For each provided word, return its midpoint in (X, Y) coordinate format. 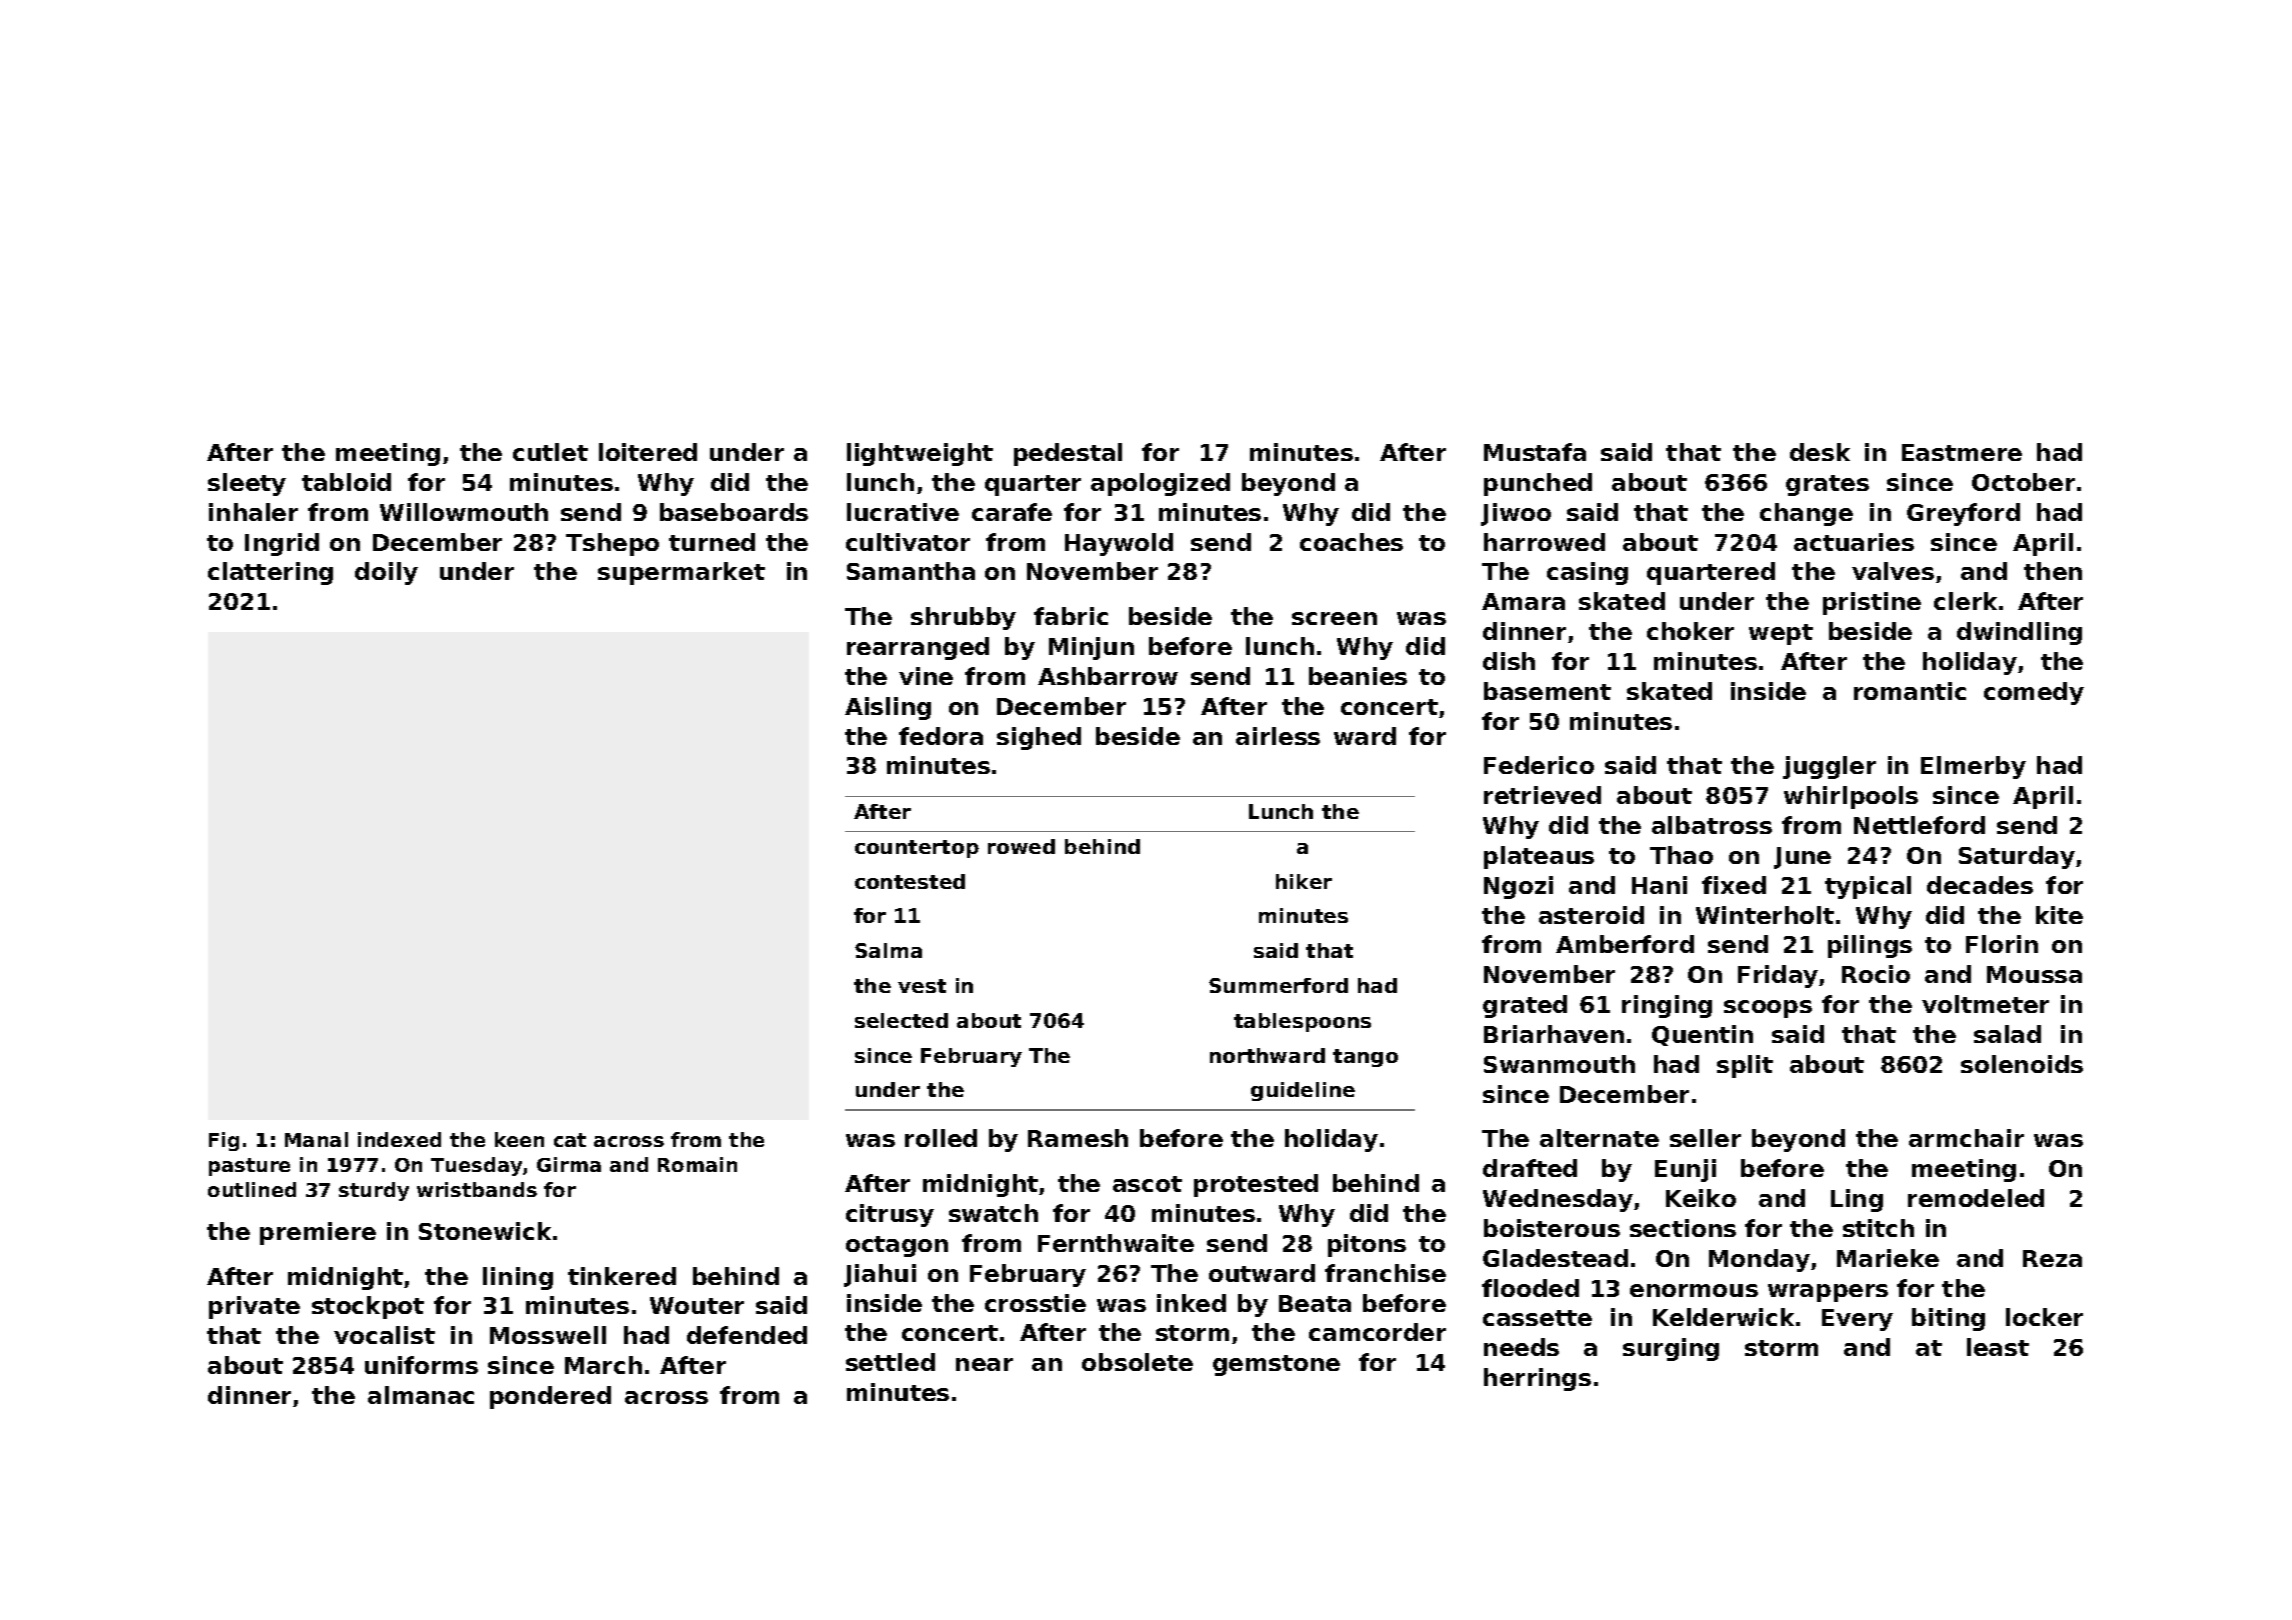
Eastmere (1962, 452)
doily (386, 573)
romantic (1910, 691)
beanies (1358, 676)
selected (901, 1020)
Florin (2002, 944)
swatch (993, 1213)
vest (922, 986)
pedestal (1068, 454)
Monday (1759, 1260)
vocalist (384, 1335)
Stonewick (485, 1231)
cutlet (550, 452)
